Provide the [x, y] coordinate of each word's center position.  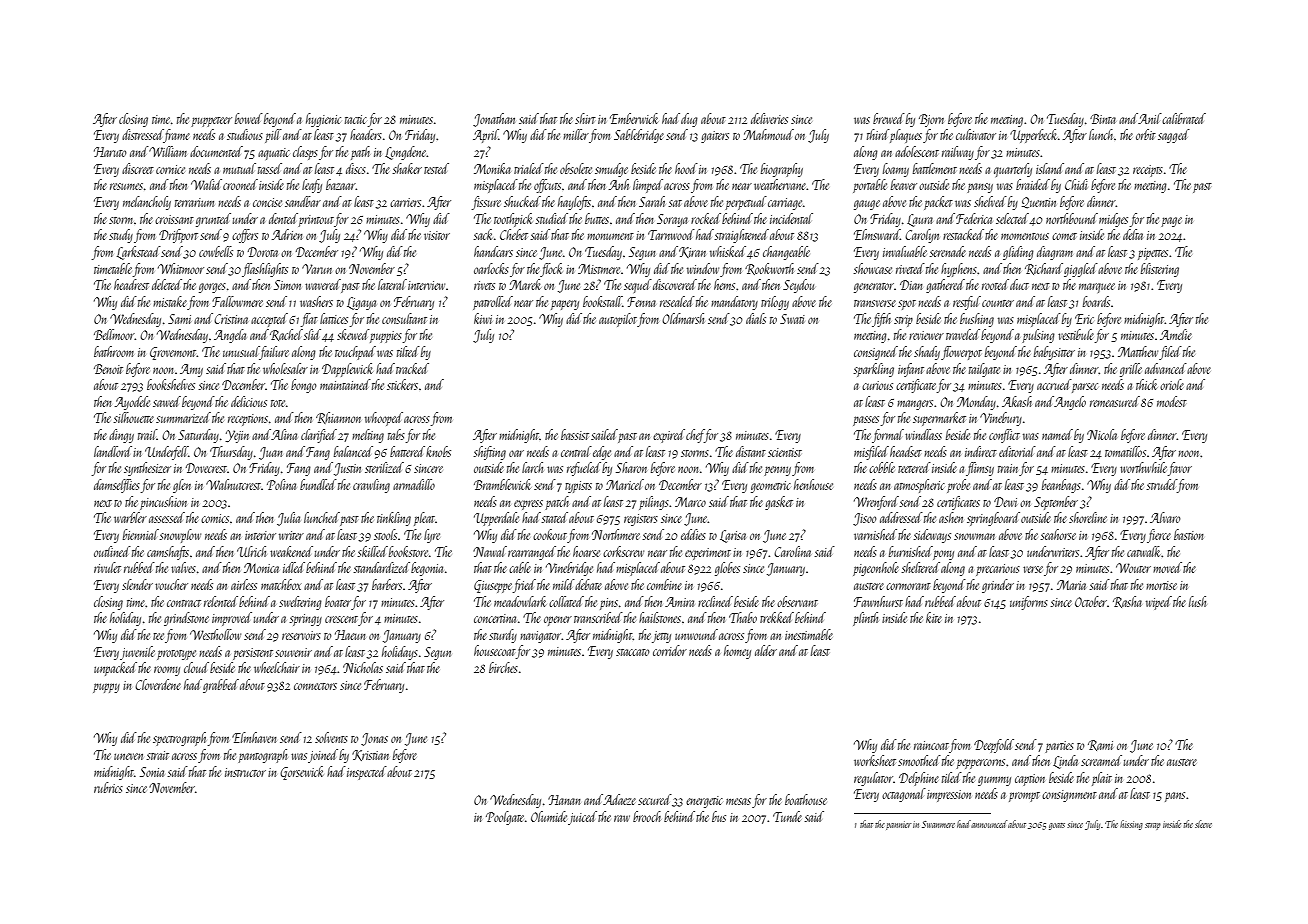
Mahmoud [768, 134]
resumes [126, 186]
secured [655, 799]
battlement [935, 168]
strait [158, 755]
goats [1057, 826]
